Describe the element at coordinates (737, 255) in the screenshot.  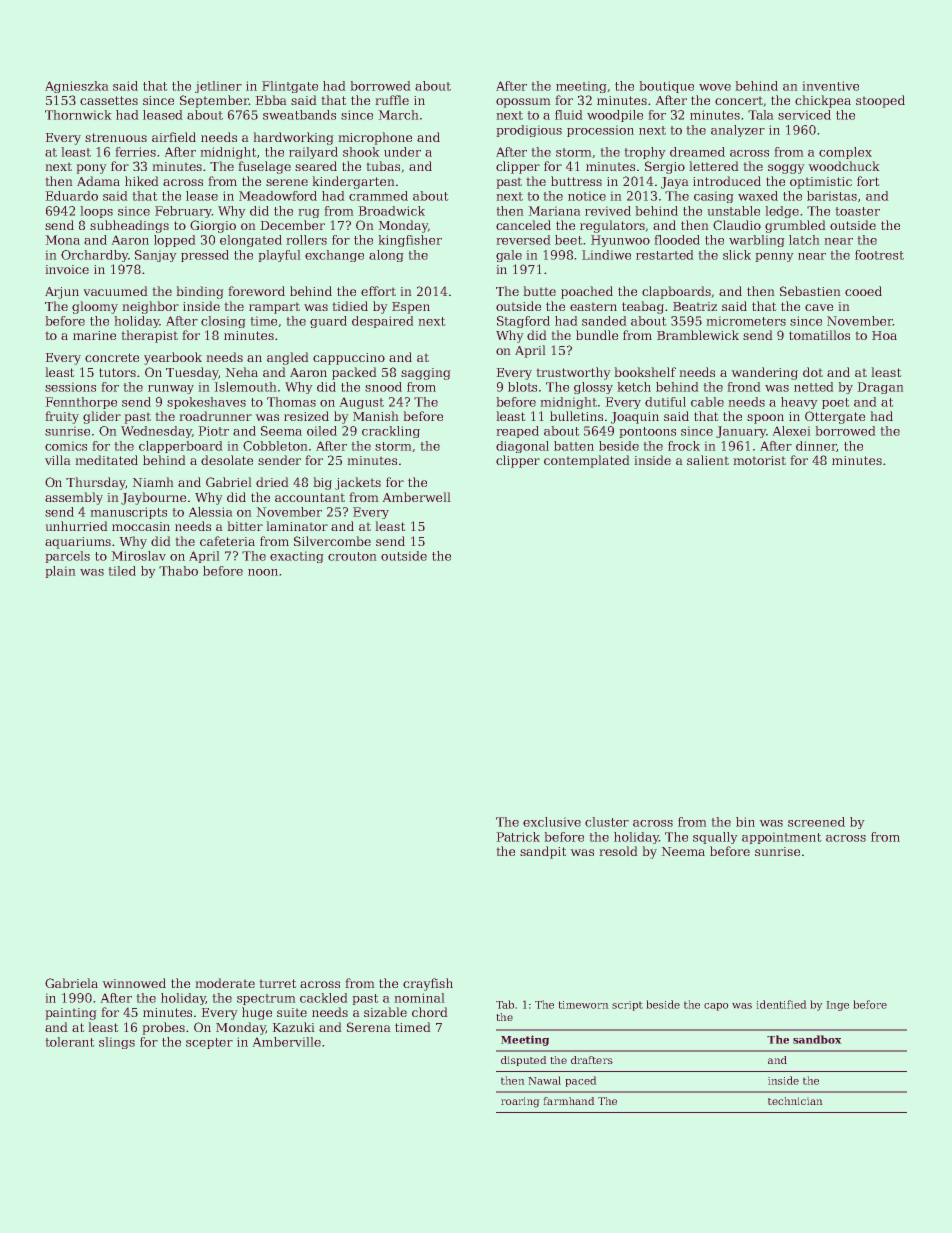
I see `slick` at that location.
